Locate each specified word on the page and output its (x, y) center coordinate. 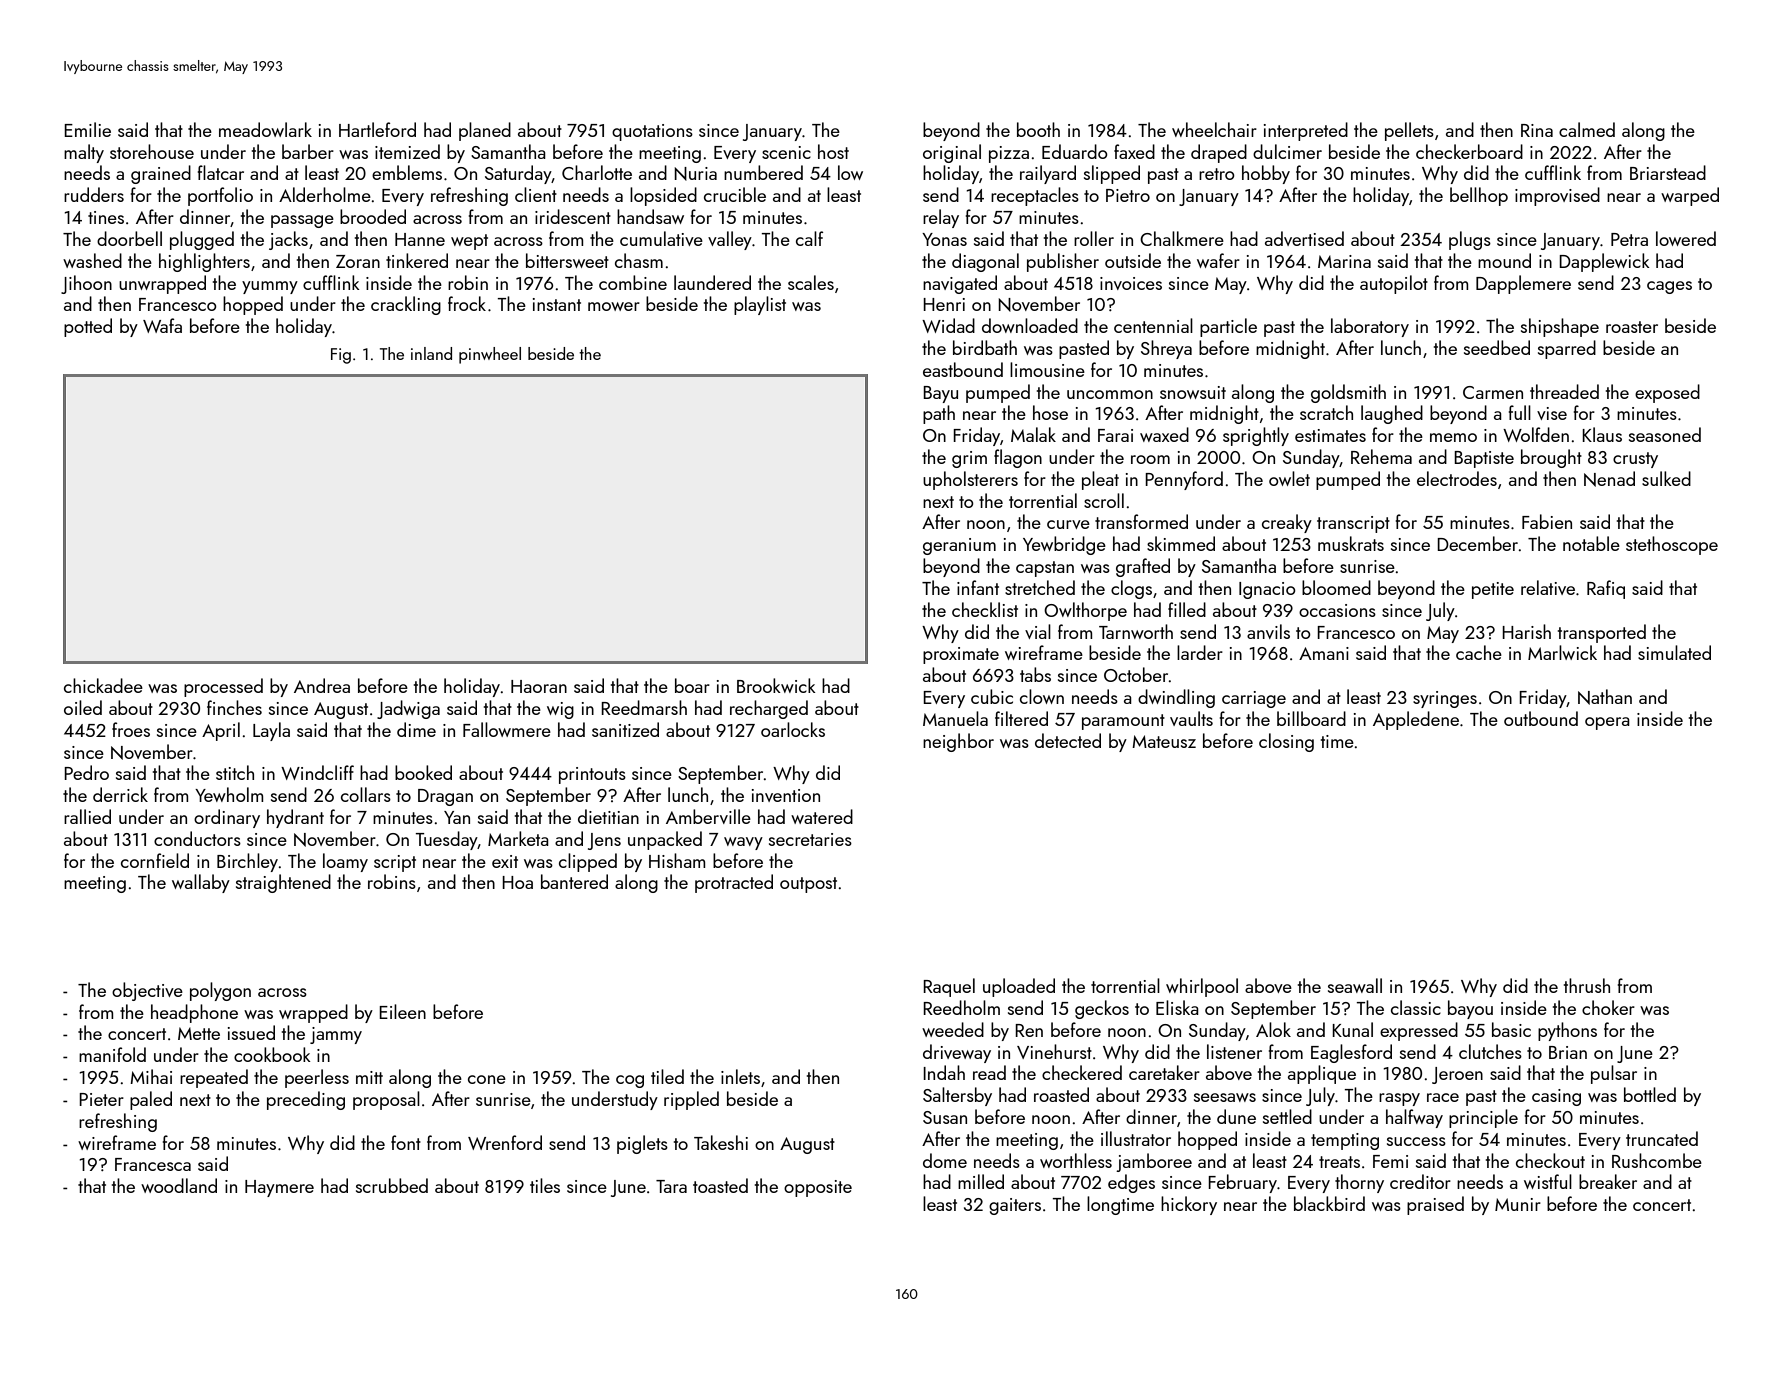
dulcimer (1287, 151)
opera (1607, 723)
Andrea (322, 685)
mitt (369, 1077)
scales (811, 282)
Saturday (518, 174)
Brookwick (776, 685)
